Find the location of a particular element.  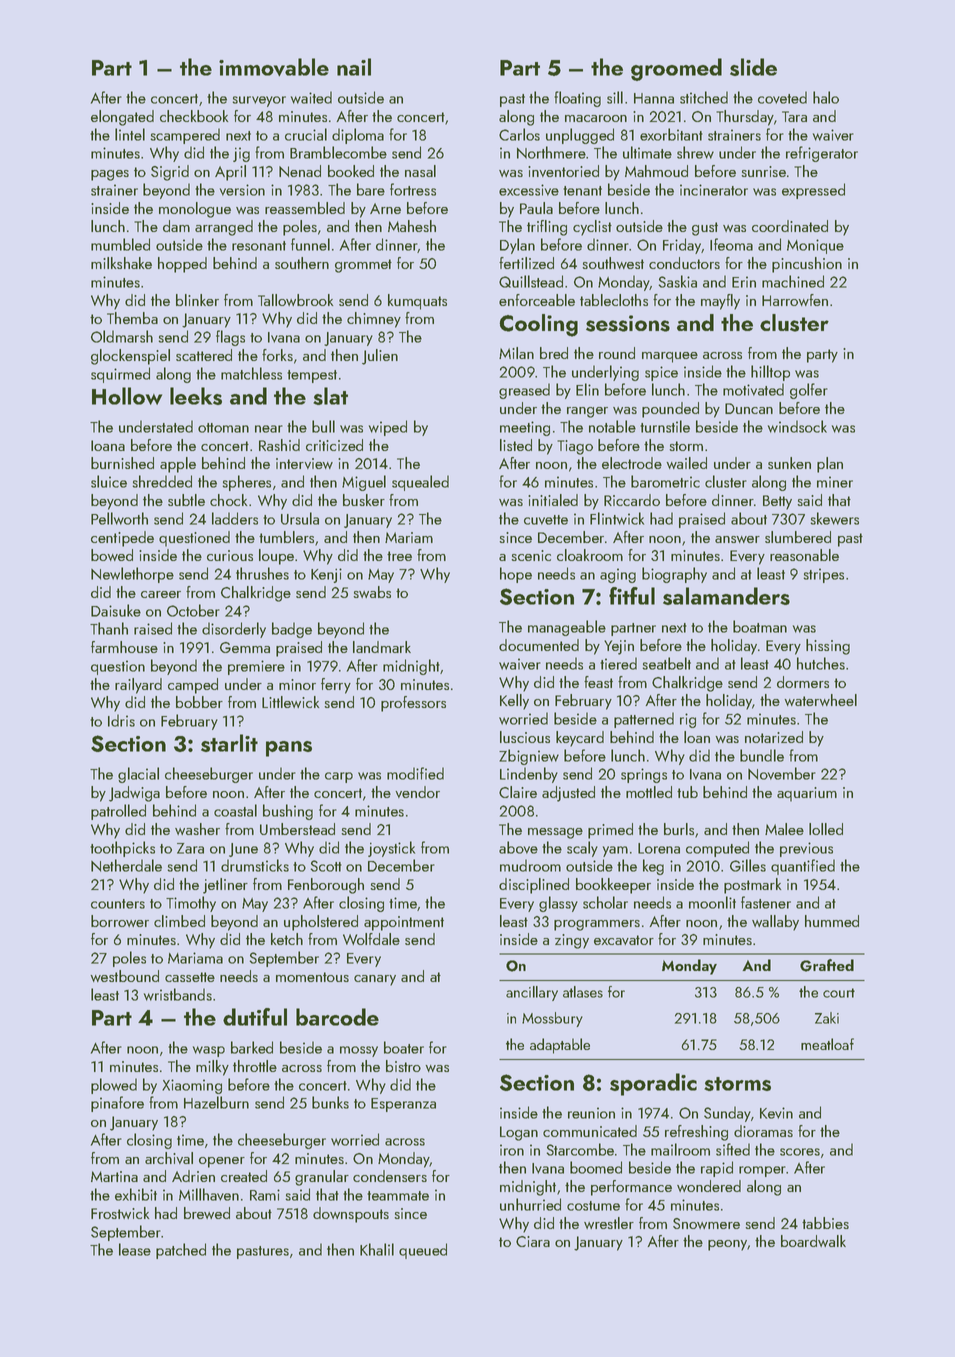

modified is located at coordinates (415, 773).
